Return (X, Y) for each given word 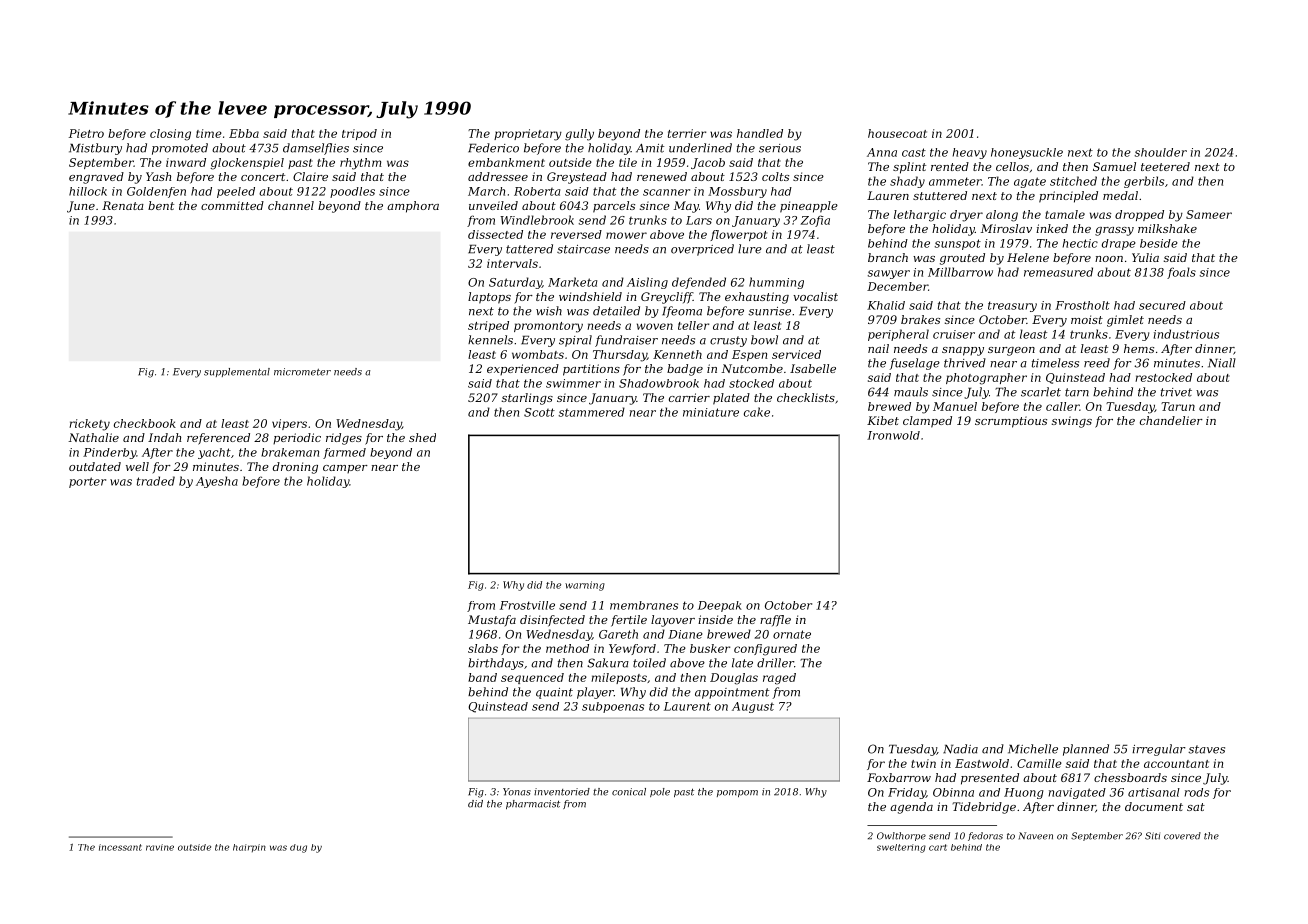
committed (232, 205)
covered (1182, 836)
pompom (737, 793)
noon (1109, 259)
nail (878, 348)
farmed (344, 453)
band (482, 677)
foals (1181, 273)
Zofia (815, 221)
